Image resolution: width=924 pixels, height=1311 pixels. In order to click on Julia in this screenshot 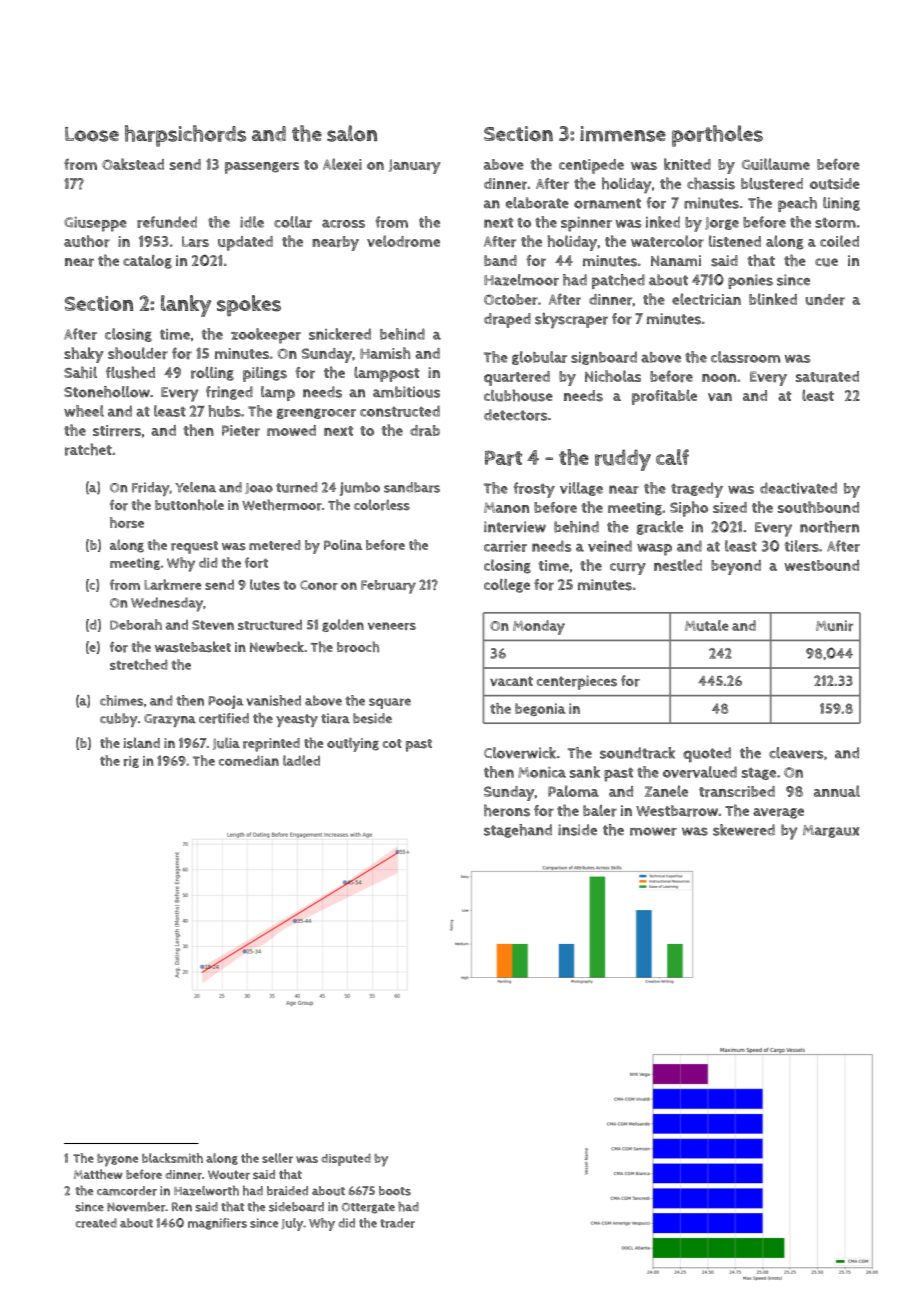, I will do `click(226, 743)`.
